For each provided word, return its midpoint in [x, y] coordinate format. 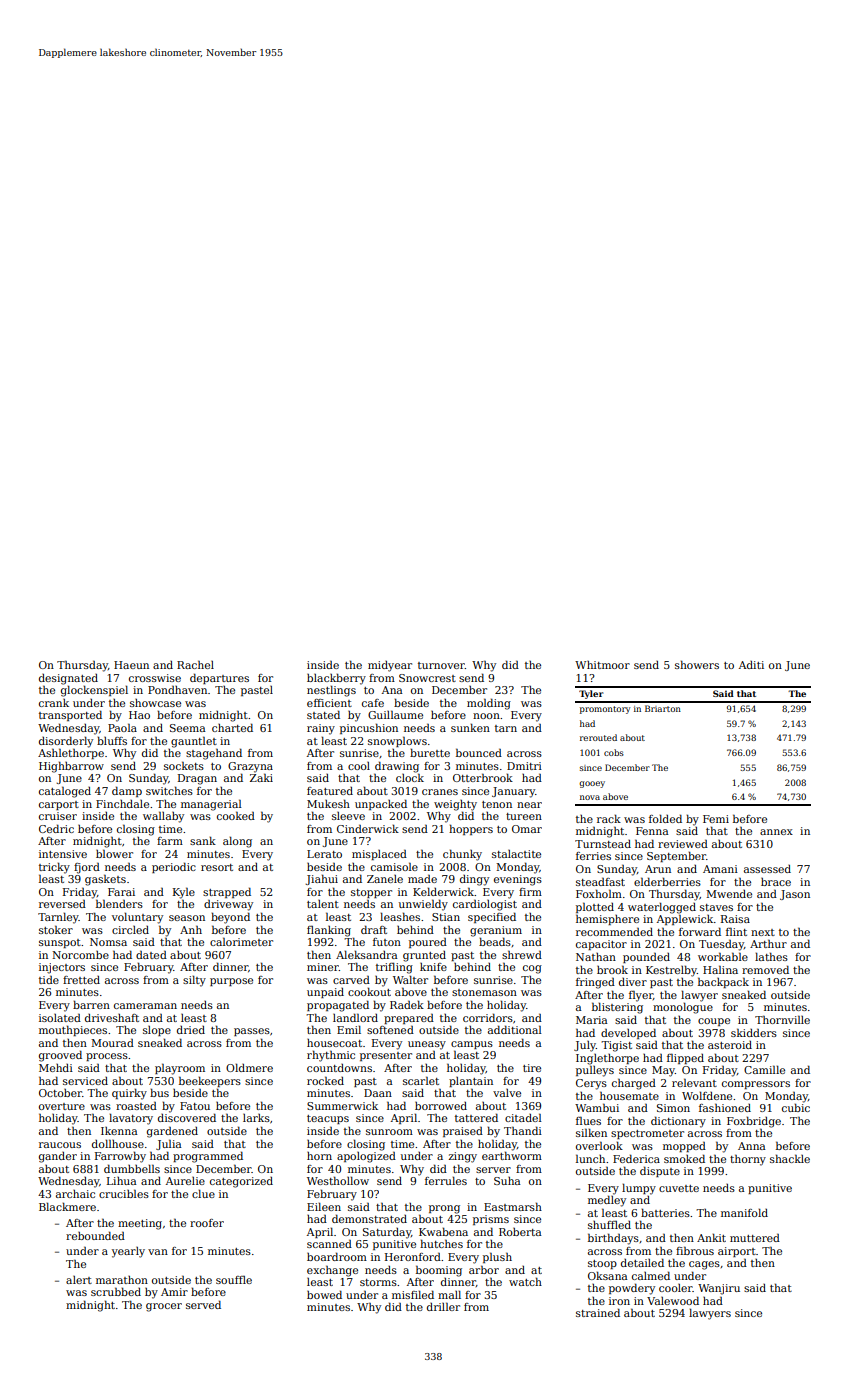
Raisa [735, 919]
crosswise [155, 678]
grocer [164, 1307]
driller [443, 1306]
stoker [56, 929]
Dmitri [524, 766]
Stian [446, 917]
